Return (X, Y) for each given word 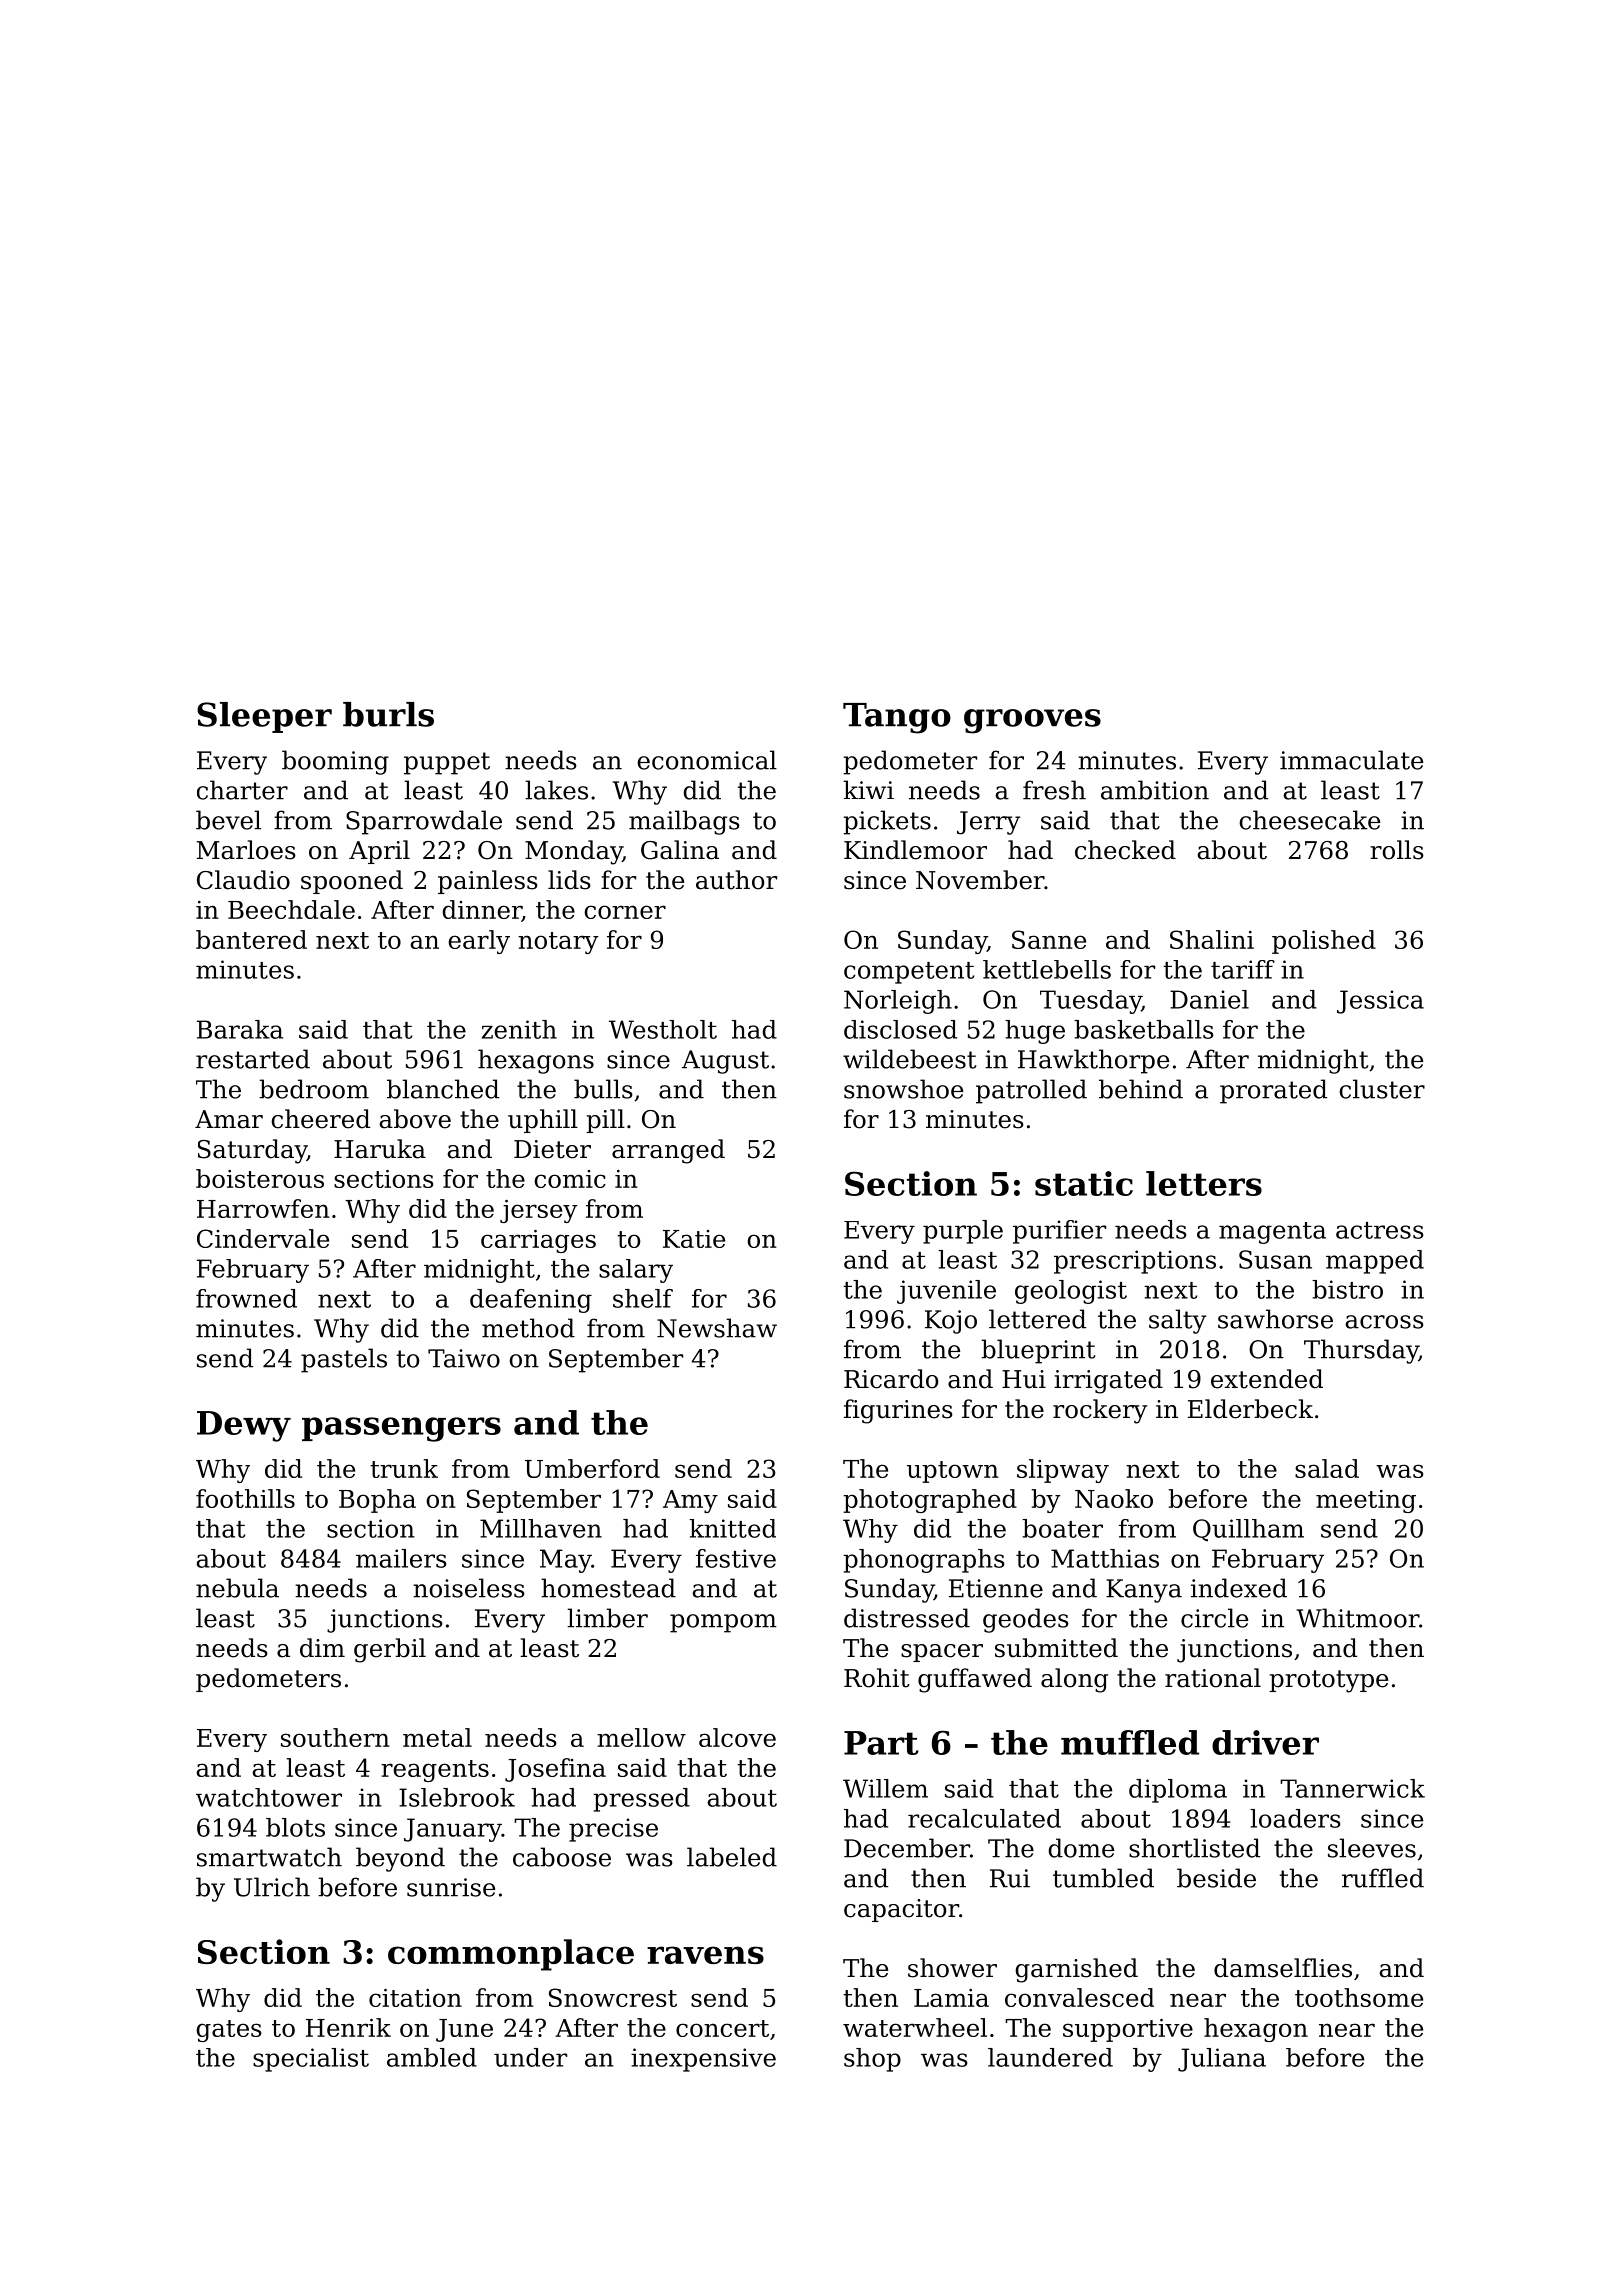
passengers (401, 1429)
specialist (311, 2060)
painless (488, 882)
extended (1267, 1379)
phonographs (924, 1561)
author (736, 880)
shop (872, 2060)
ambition (1155, 790)
